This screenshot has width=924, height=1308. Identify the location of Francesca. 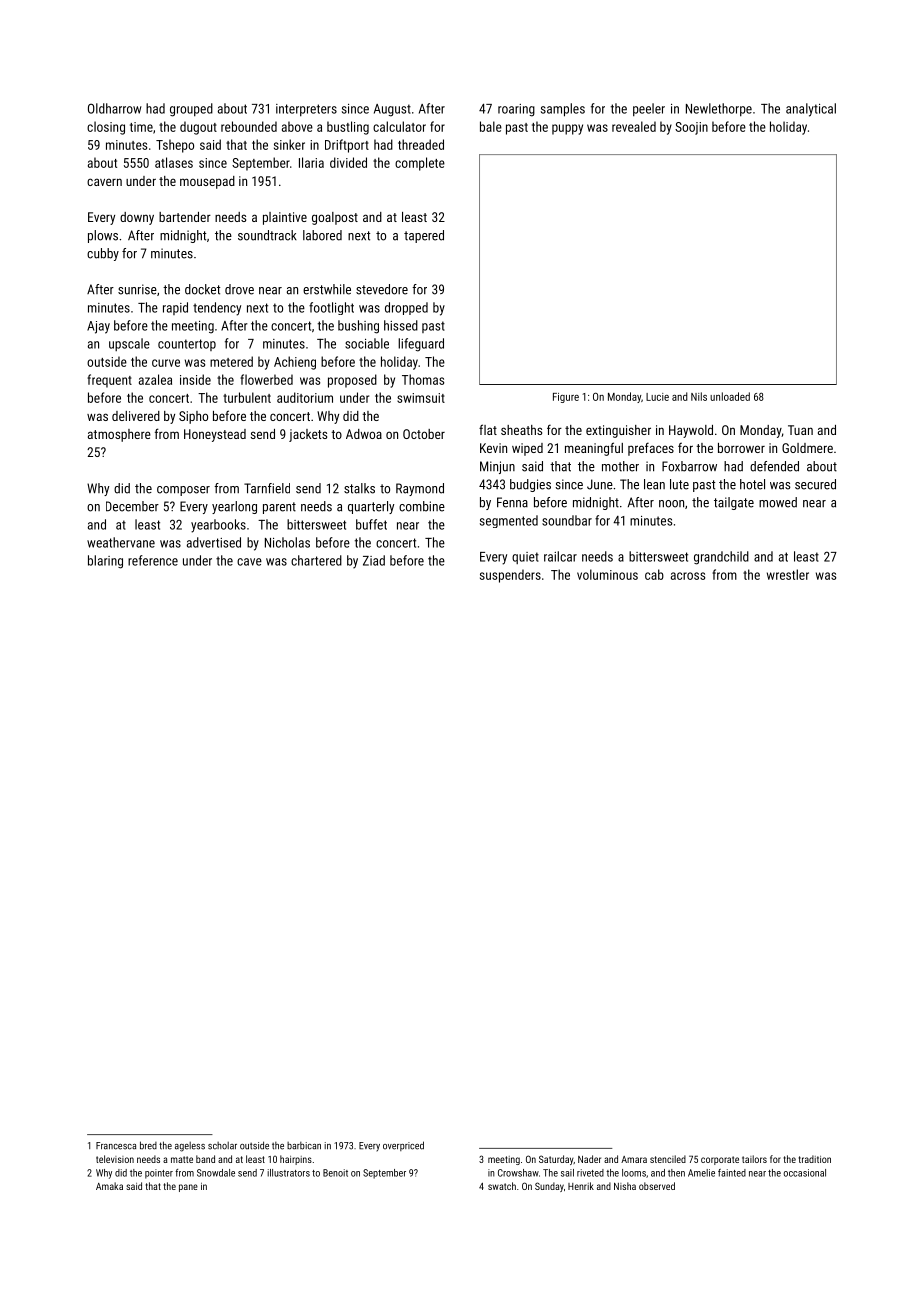
(116, 1146).
